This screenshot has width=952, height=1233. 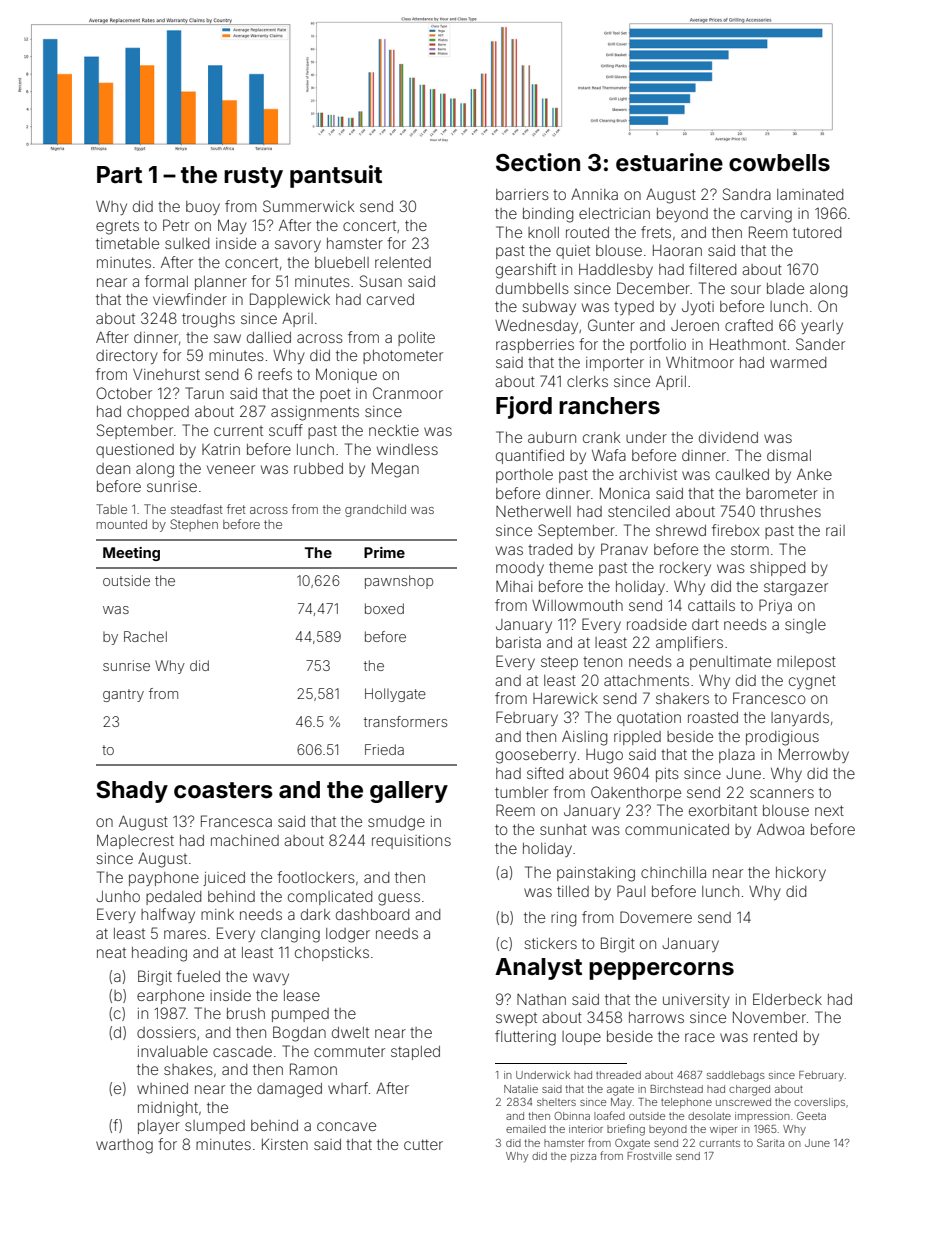 What do you see at coordinates (584, 738) in the screenshot?
I see `Aisling` at bounding box center [584, 738].
